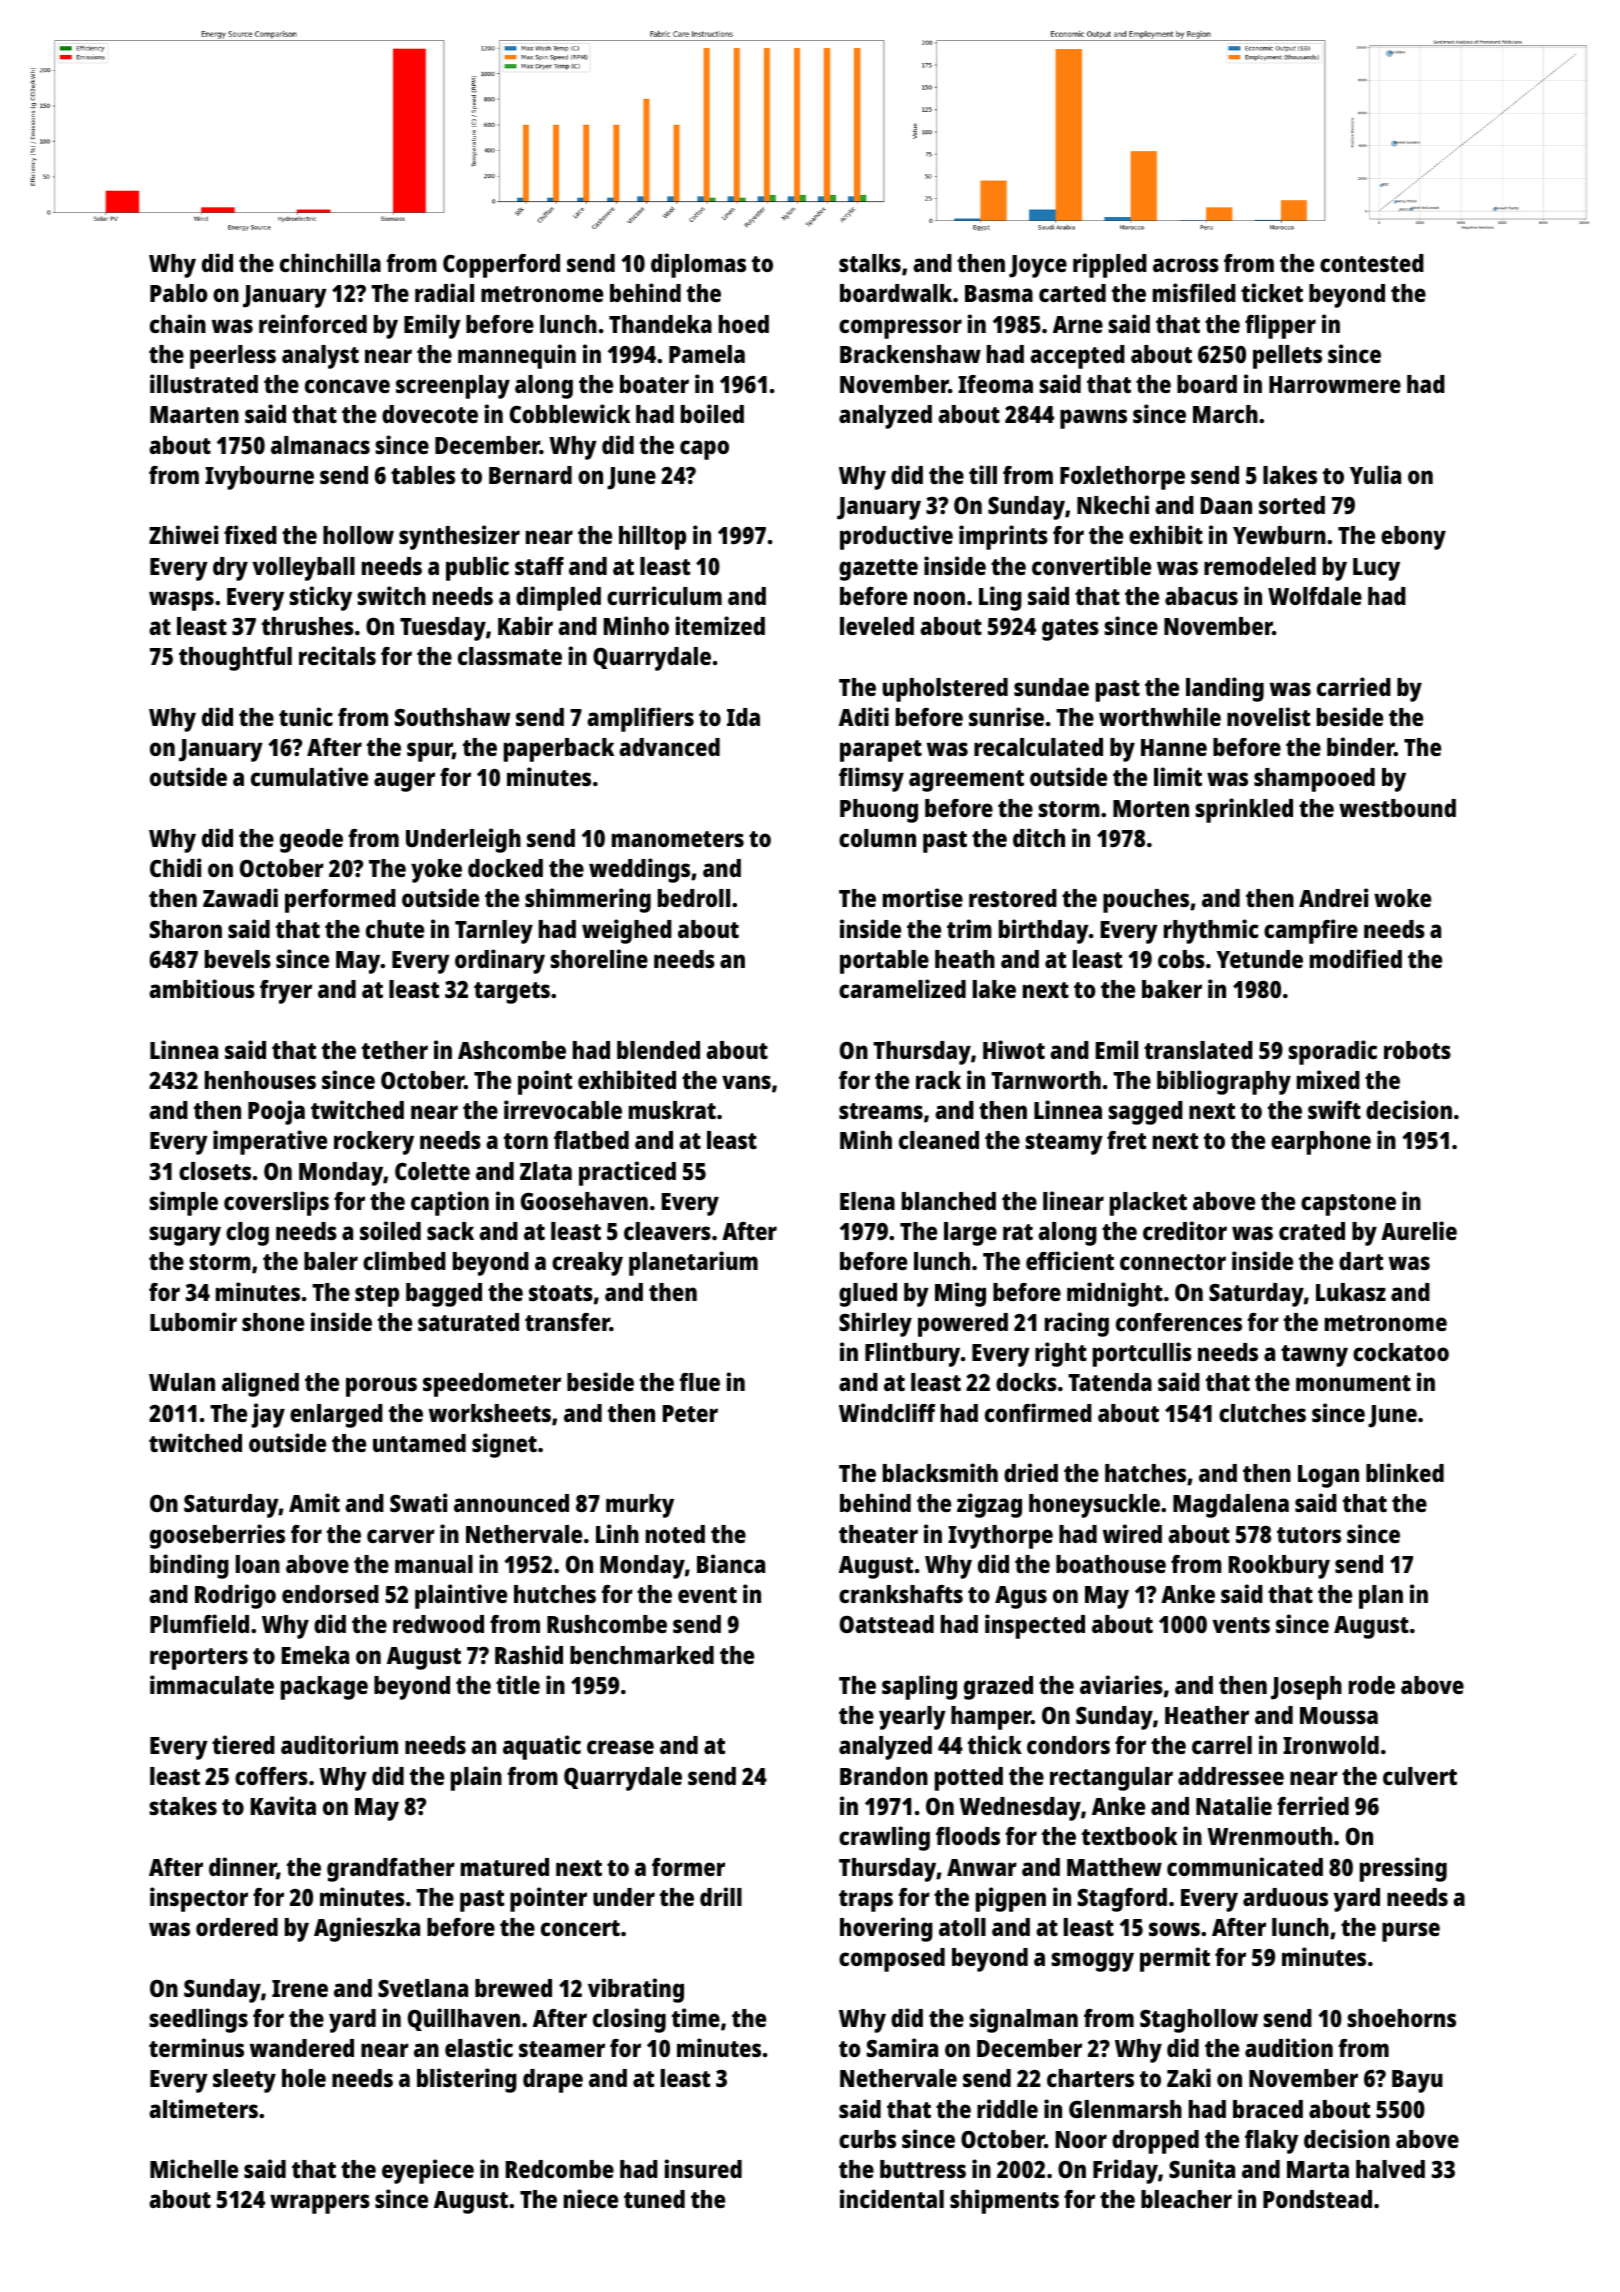 This page has height=2292, width=1620. Describe the element at coordinates (212, 1684) in the page. I see `immaculate` at that location.
